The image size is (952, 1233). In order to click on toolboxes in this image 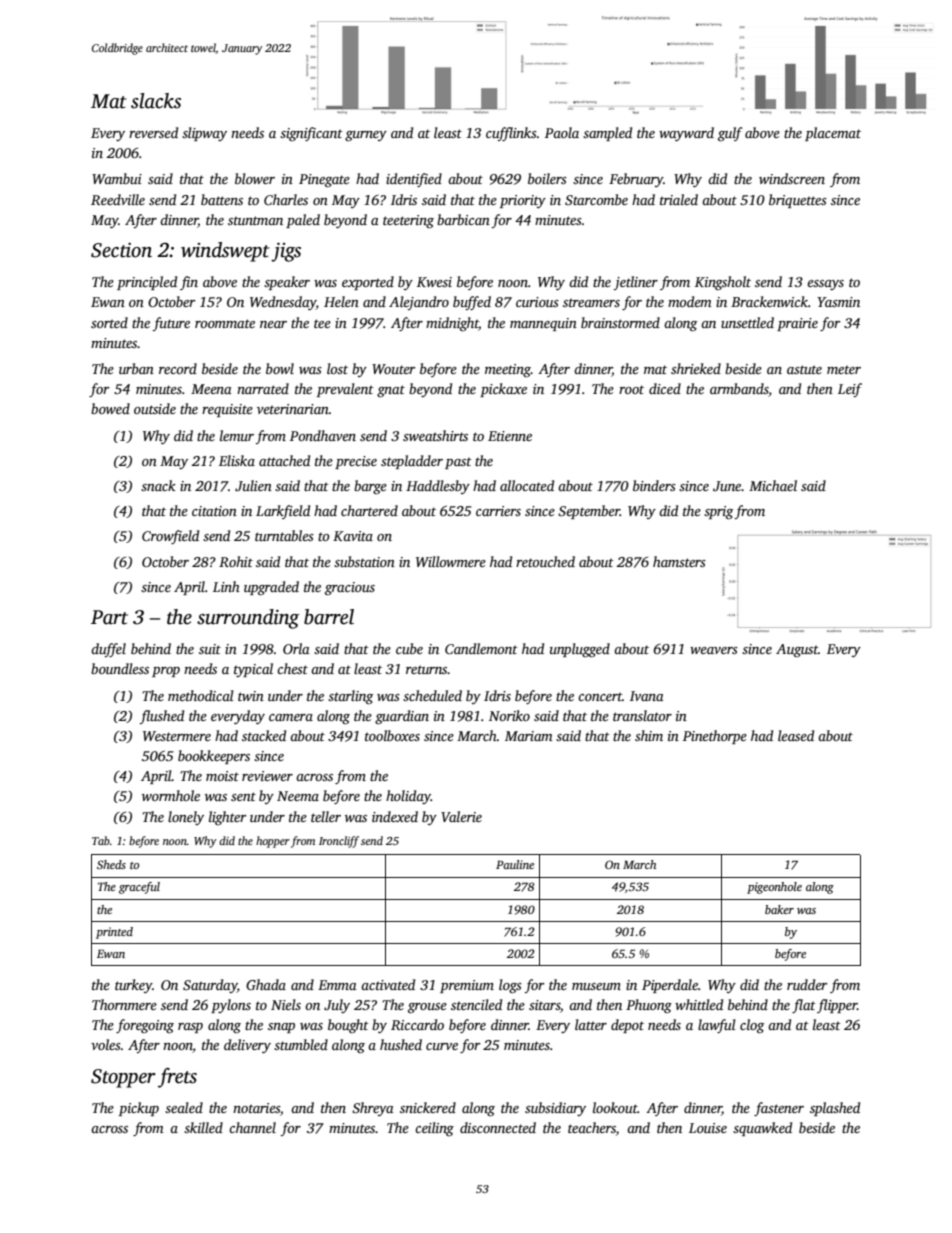, I will do `click(392, 735)`.
